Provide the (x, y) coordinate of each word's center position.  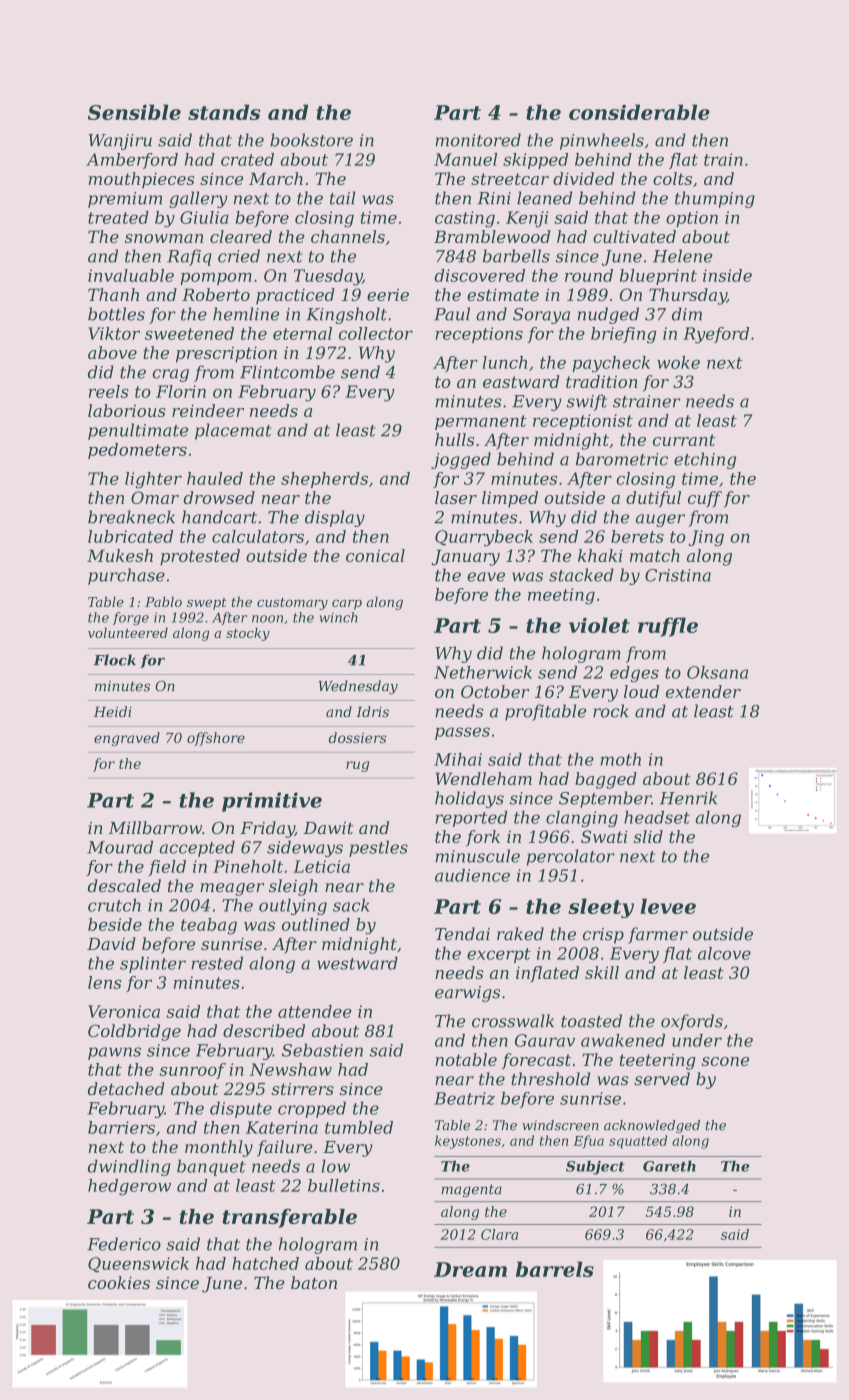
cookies (119, 1282)
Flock (115, 660)
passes (462, 733)
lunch (505, 362)
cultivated (634, 236)
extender (703, 691)
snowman (164, 238)
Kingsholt (346, 315)
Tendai (462, 934)
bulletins (344, 1185)
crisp (603, 936)
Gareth (669, 1166)
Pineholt (248, 866)
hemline (246, 314)
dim (687, 314)
